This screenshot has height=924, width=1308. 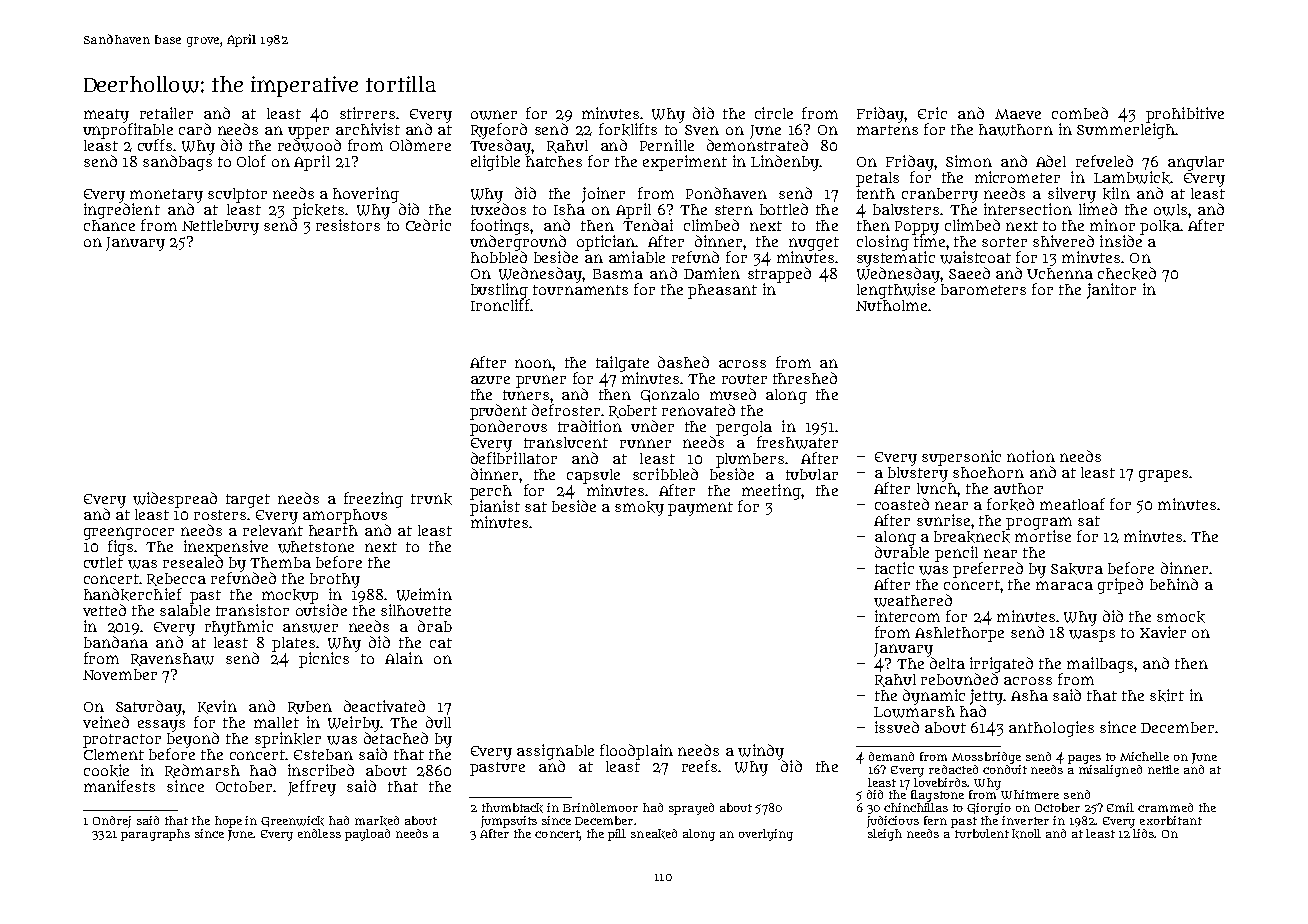 I want to click on Summerleigh, so click(x=1126, y=131).
